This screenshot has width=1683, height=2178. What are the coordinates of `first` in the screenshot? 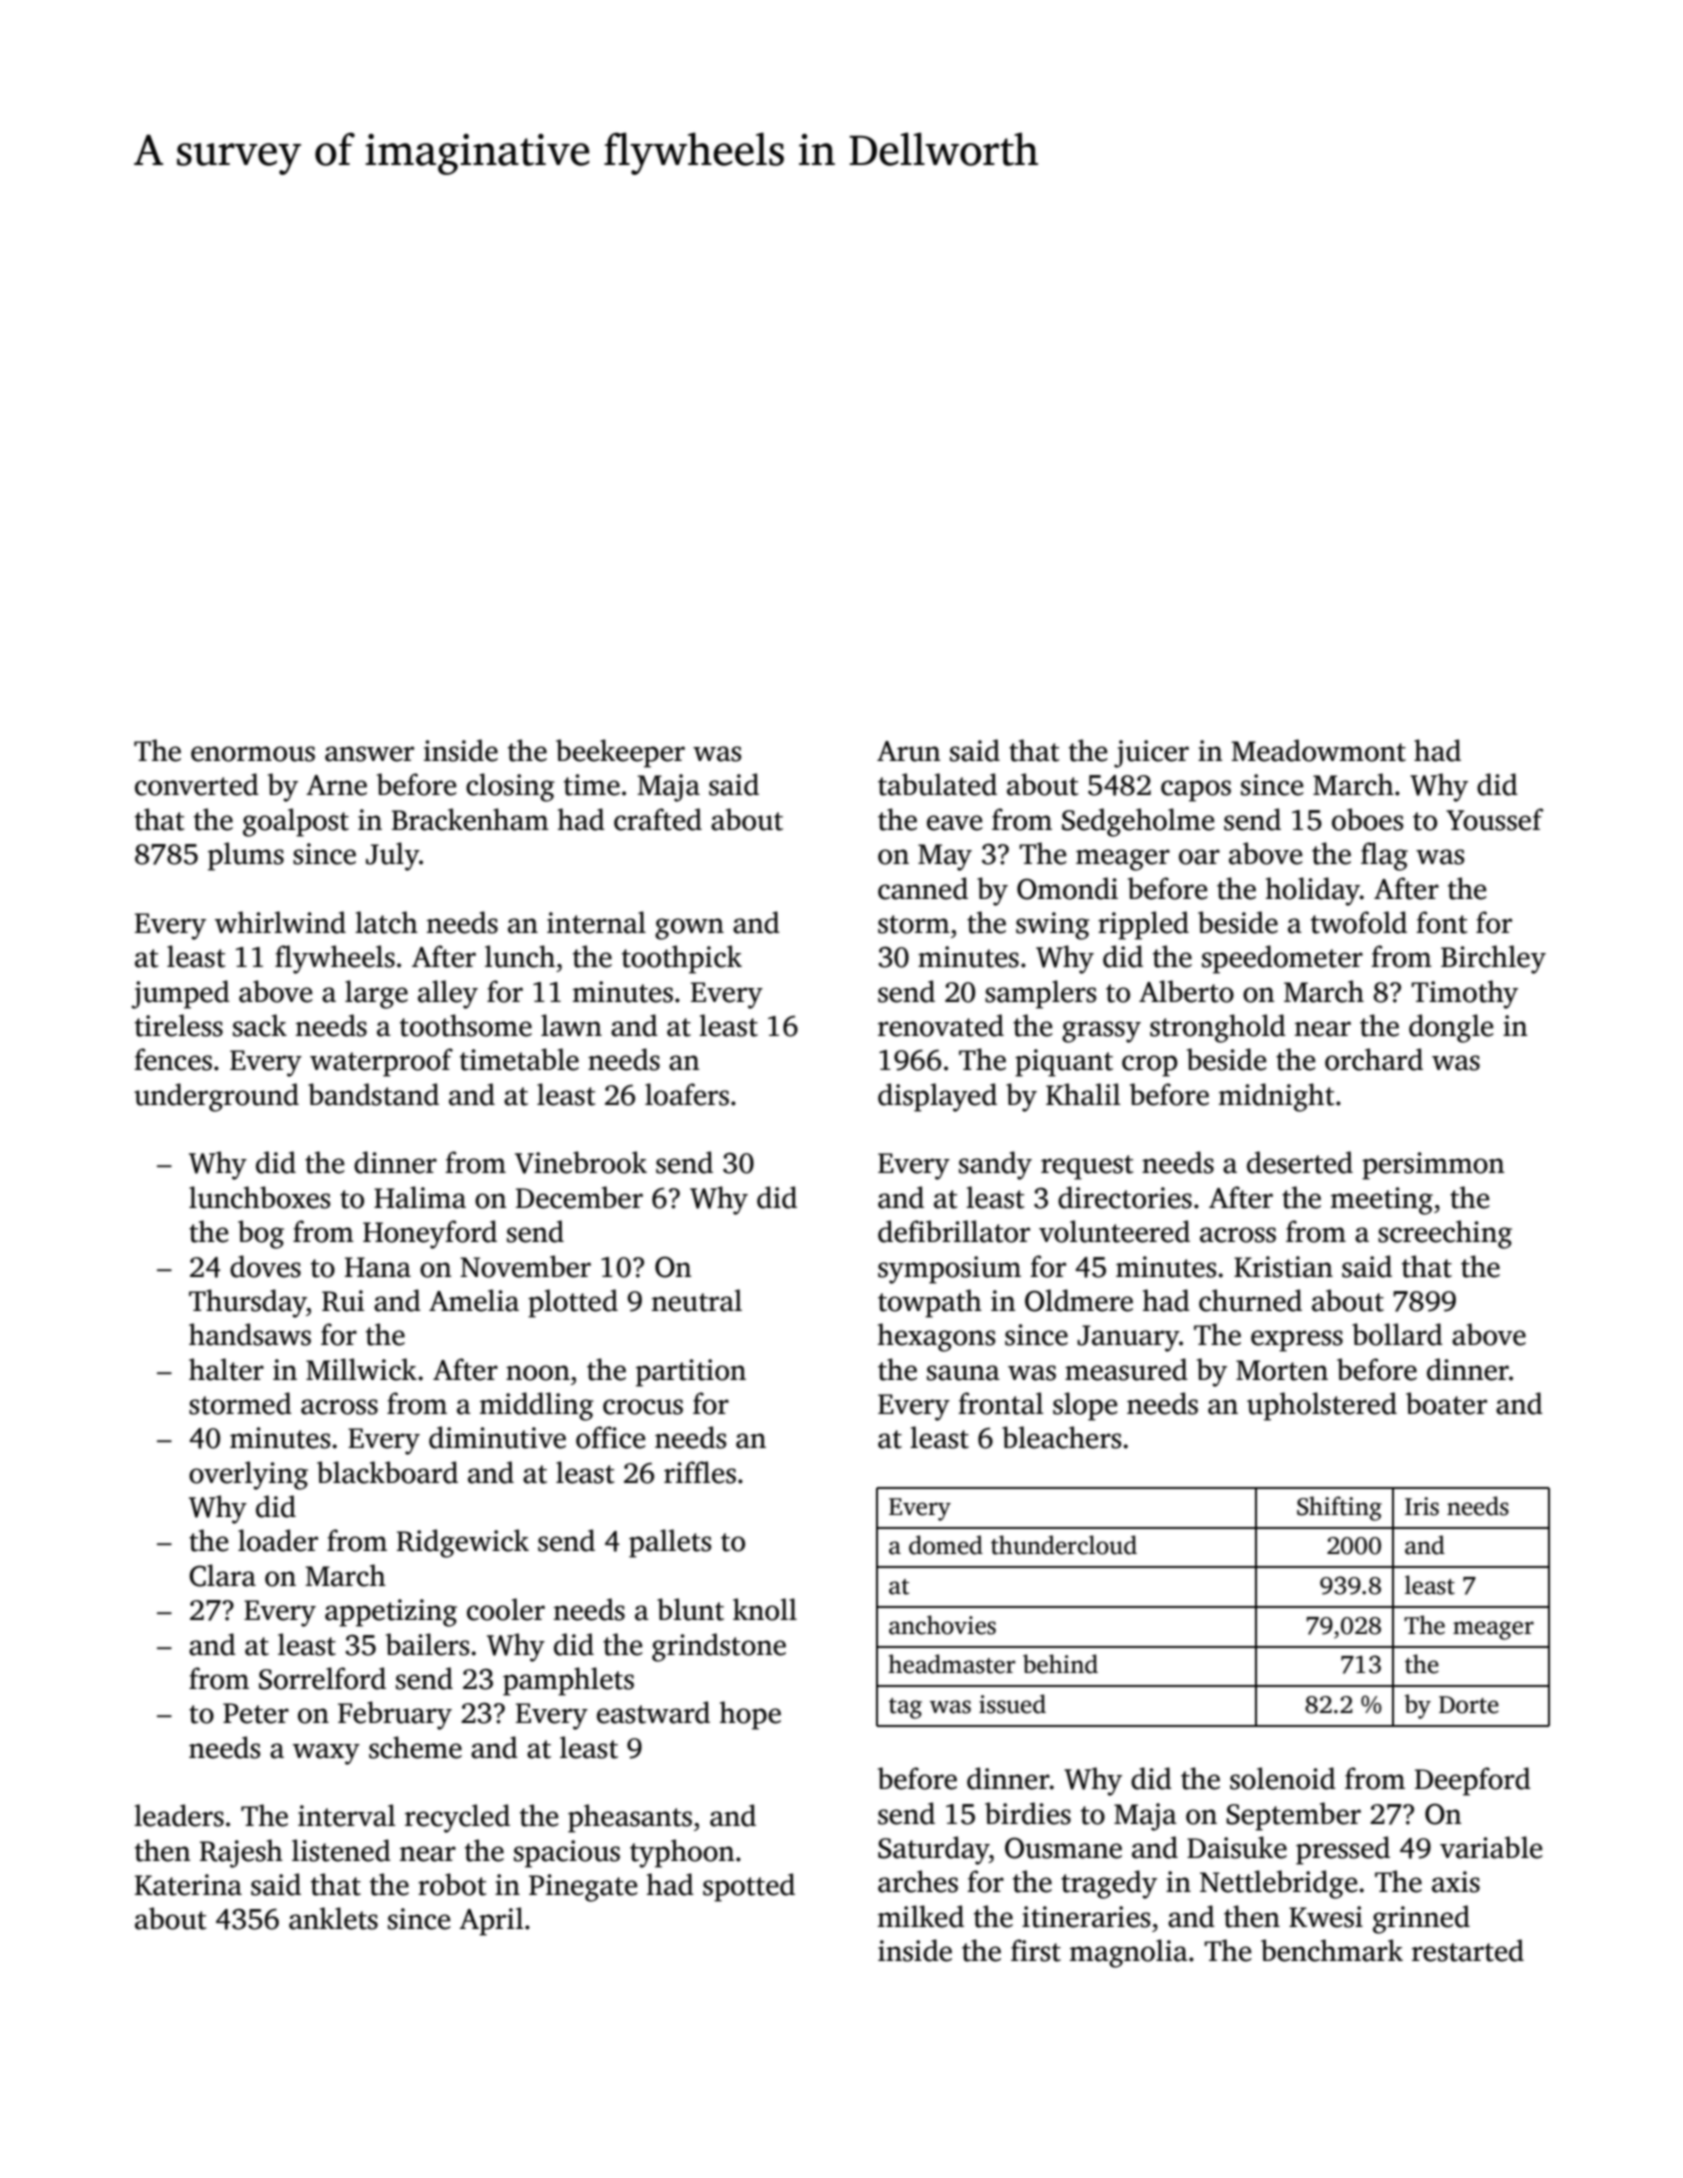 It's located at (1036, 1950).
